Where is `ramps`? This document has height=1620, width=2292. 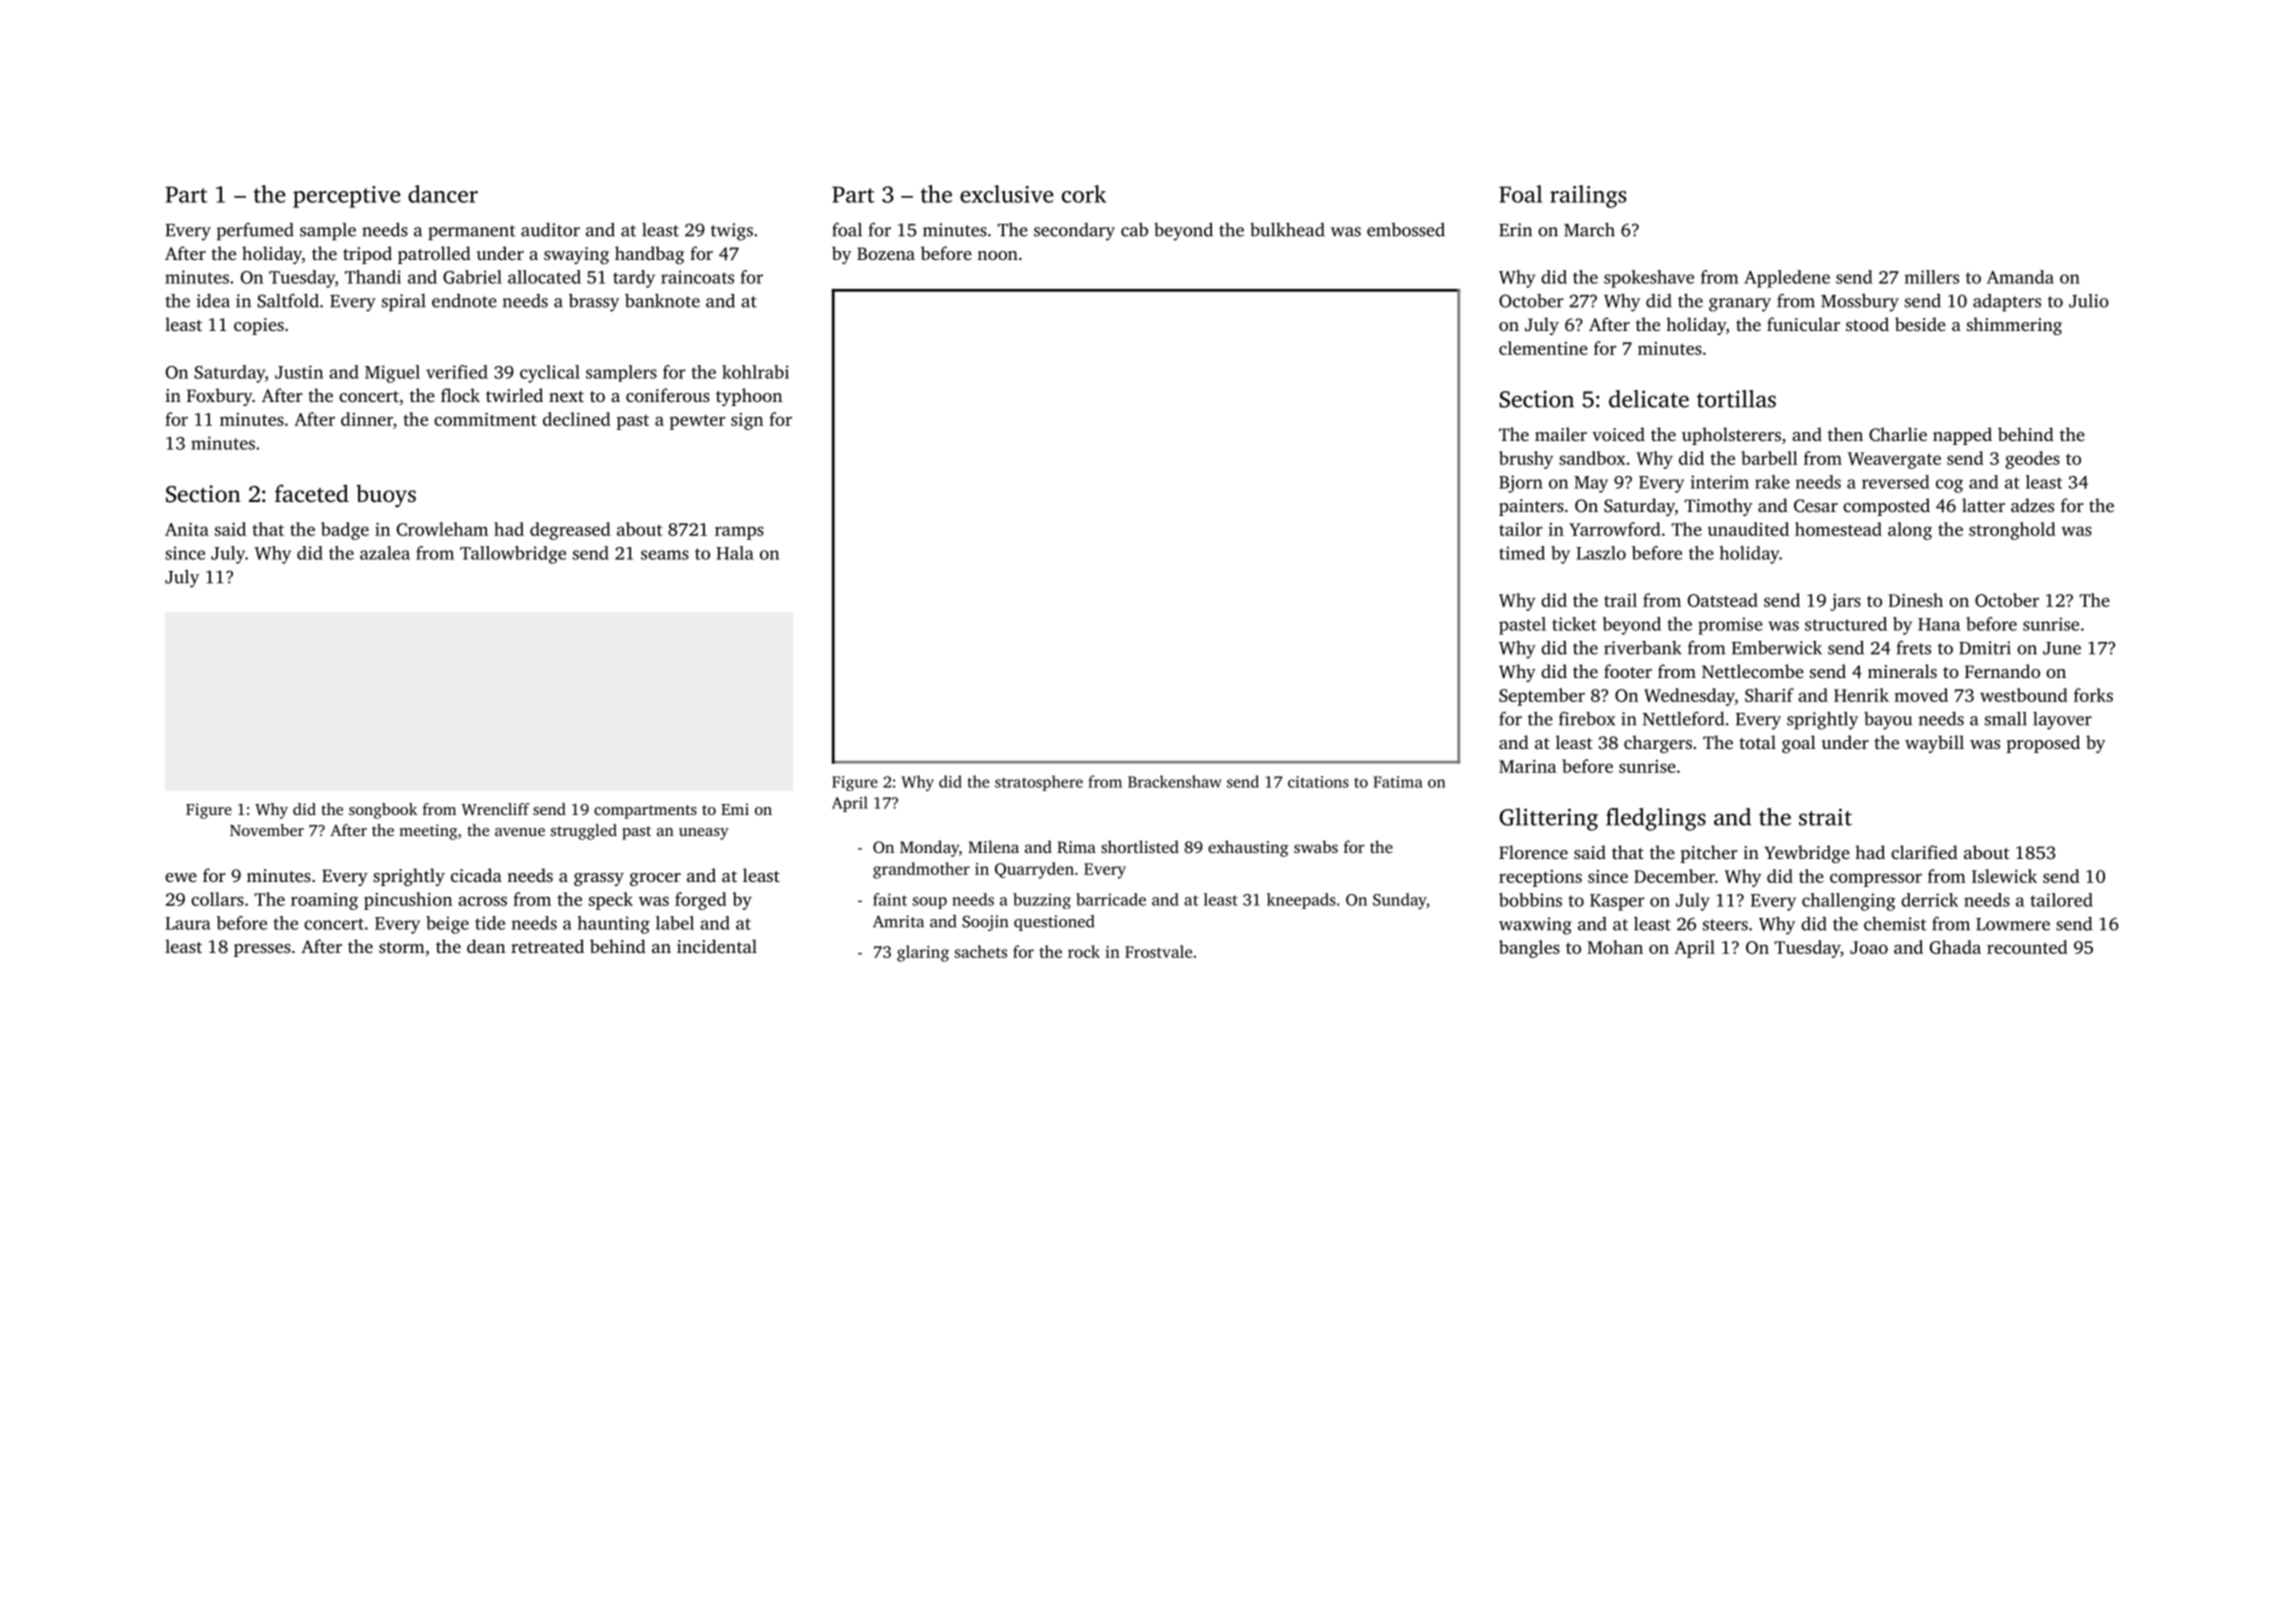
ramps is located at coordinates (739, 533).
